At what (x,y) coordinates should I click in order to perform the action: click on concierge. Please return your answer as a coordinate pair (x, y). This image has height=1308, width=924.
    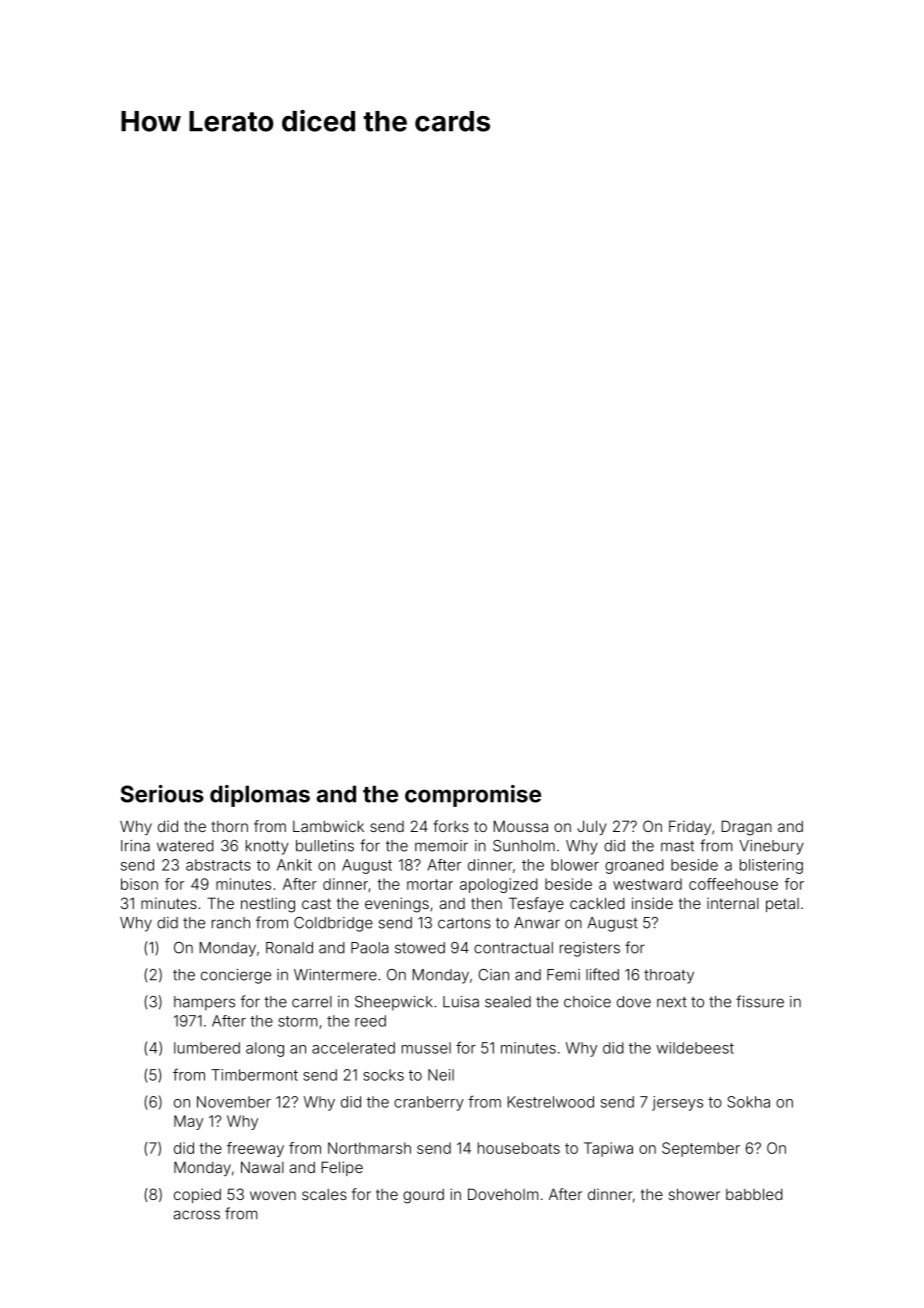
    Looking at the image, I should click on (236, 976).
